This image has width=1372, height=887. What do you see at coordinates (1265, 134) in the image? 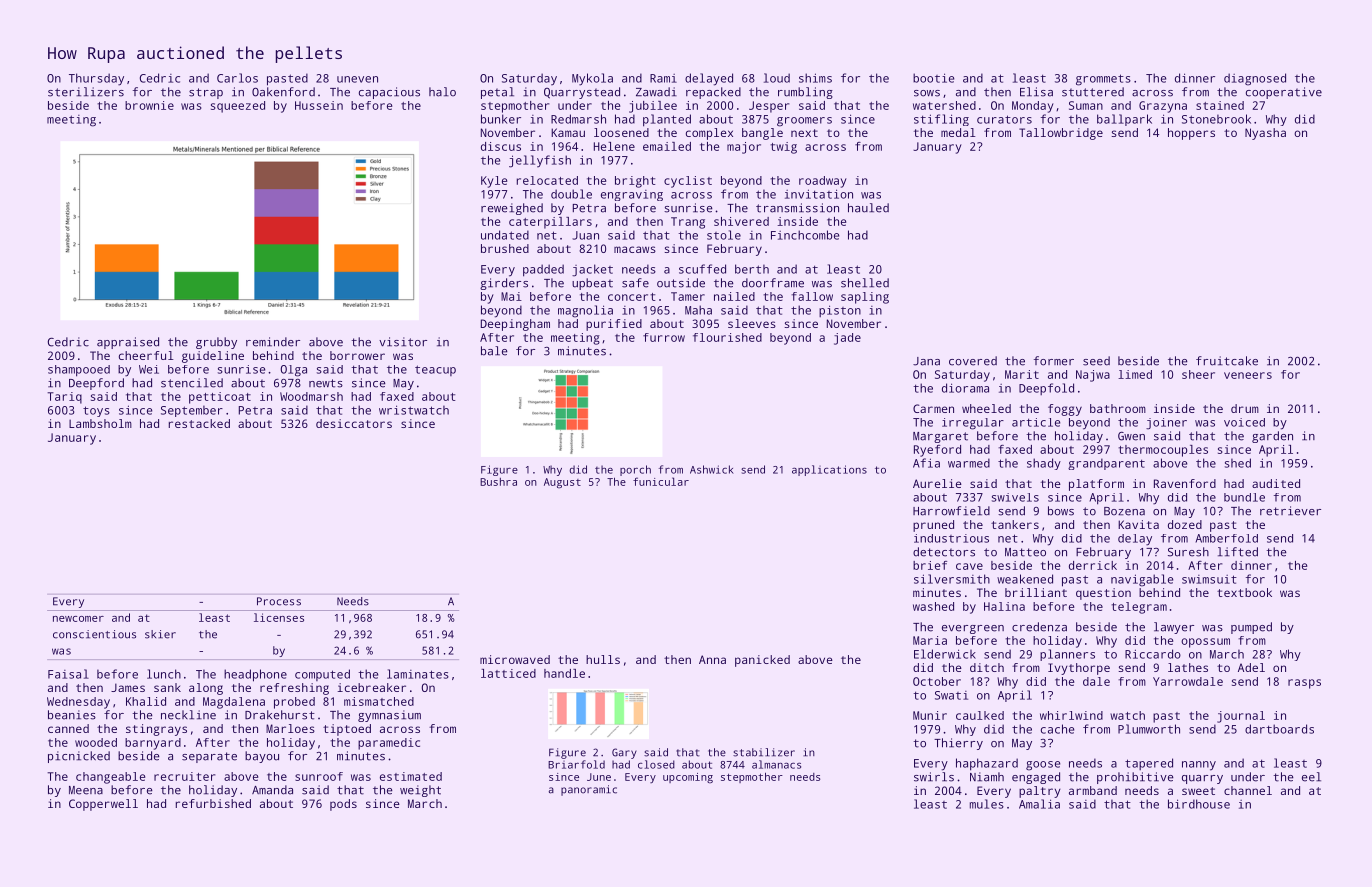
I see `Nyasha` at bounding box center [1265, 134].
